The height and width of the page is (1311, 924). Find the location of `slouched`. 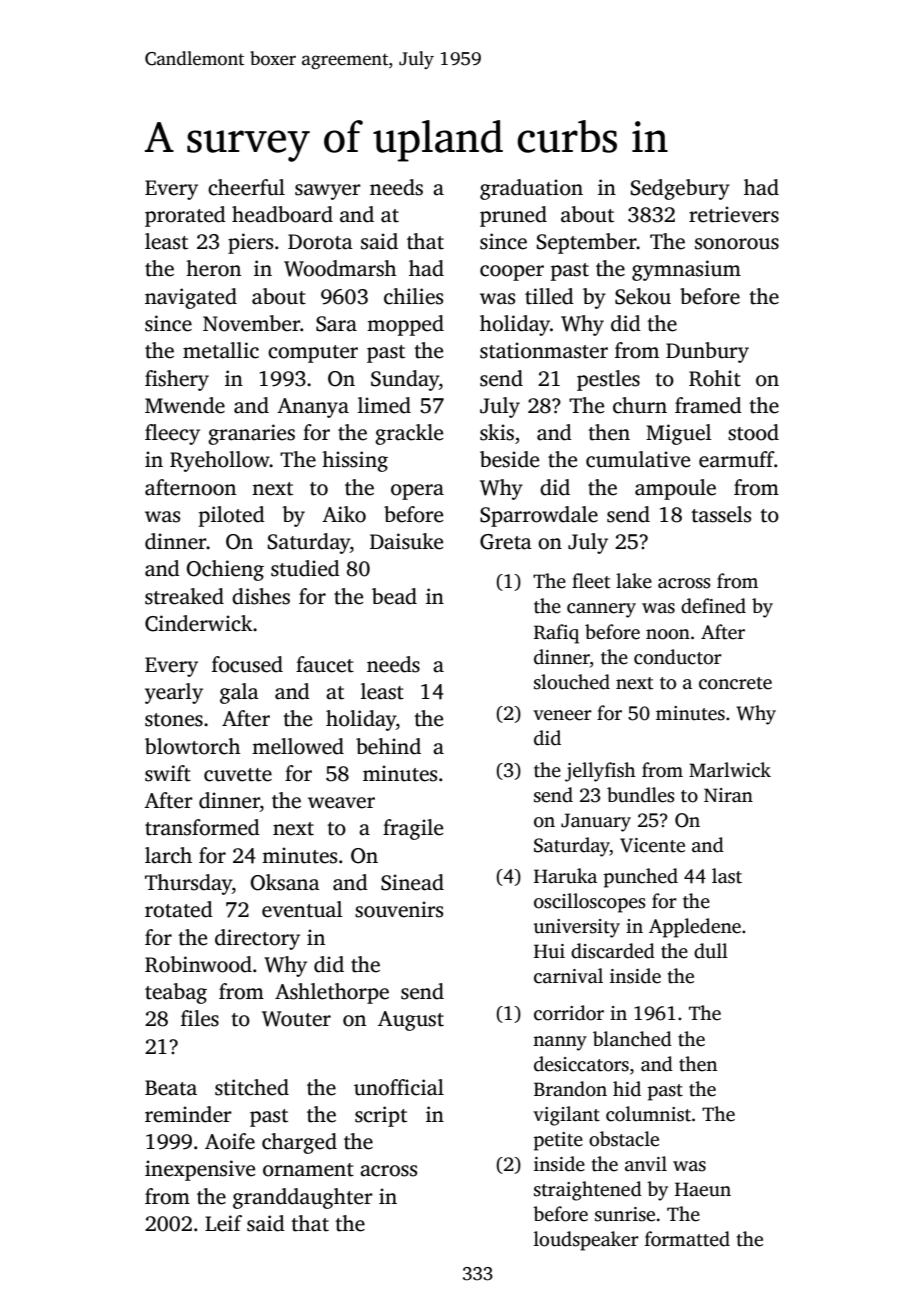

slouched is located at coordinates (572, 682).
